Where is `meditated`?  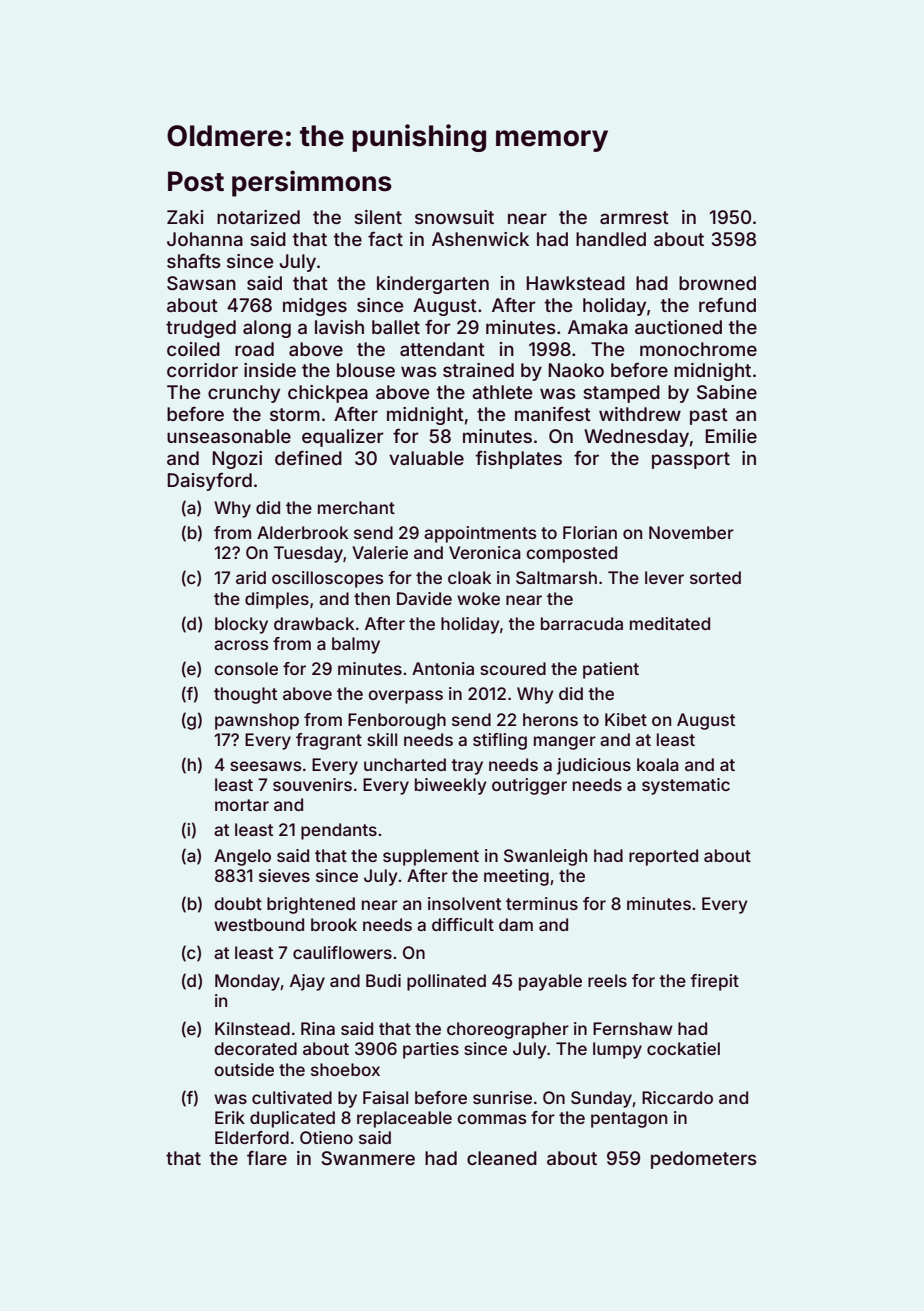
meditated is located at coordinates (670, 623).
